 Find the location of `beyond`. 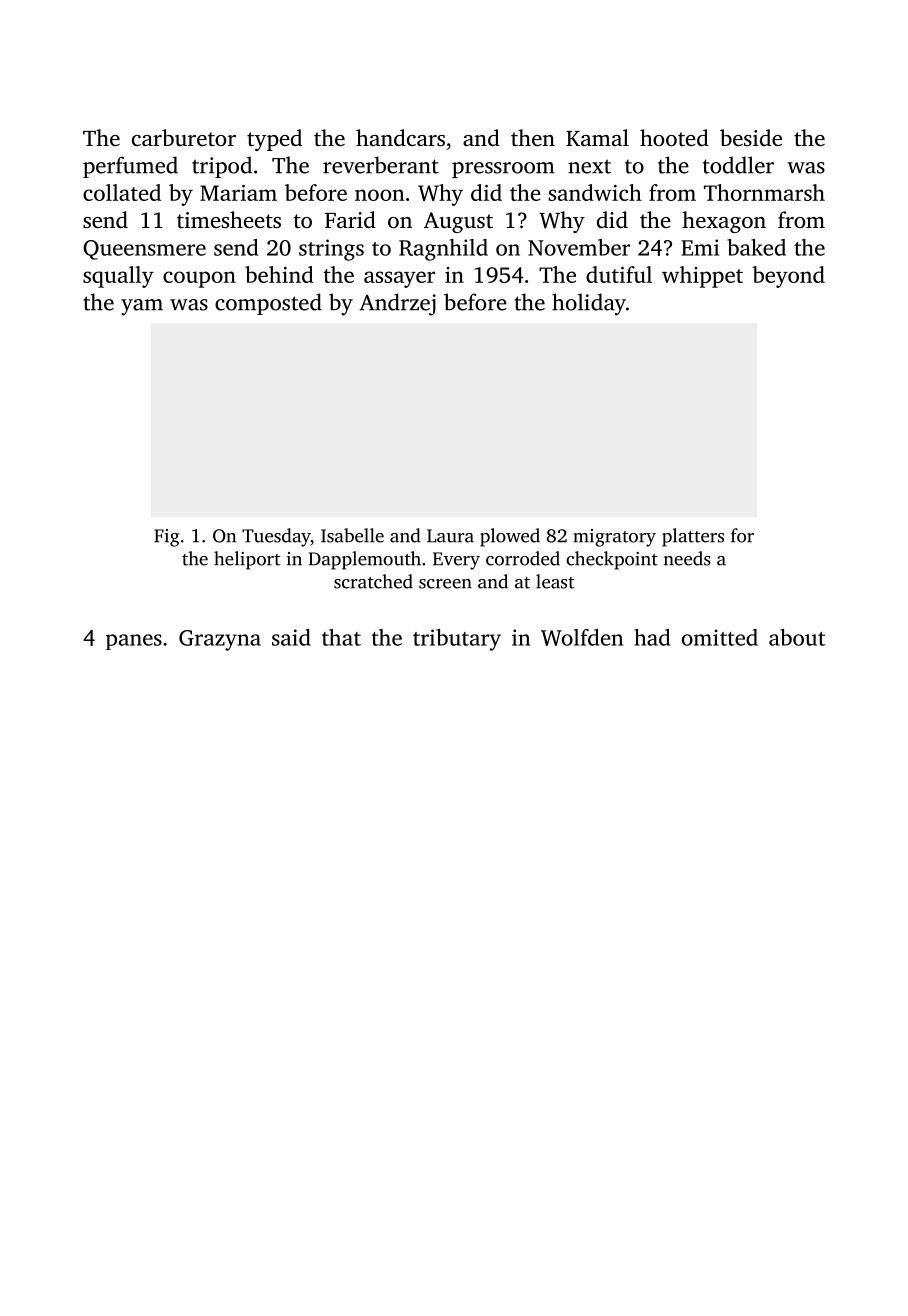

beyond is located at coordinates (788, 277).
